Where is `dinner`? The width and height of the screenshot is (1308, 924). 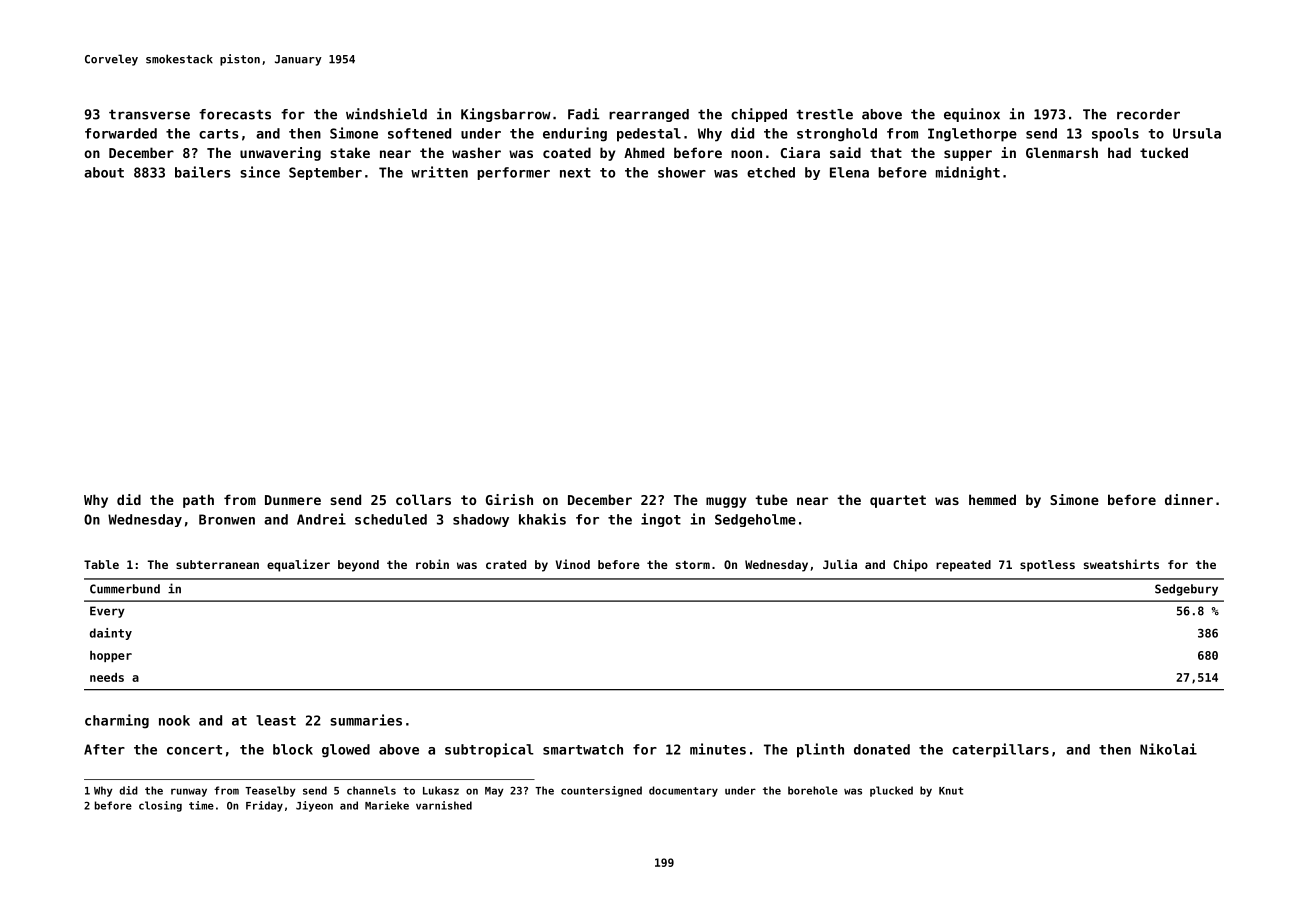
dinner is located at coordinates (1189, 499).
